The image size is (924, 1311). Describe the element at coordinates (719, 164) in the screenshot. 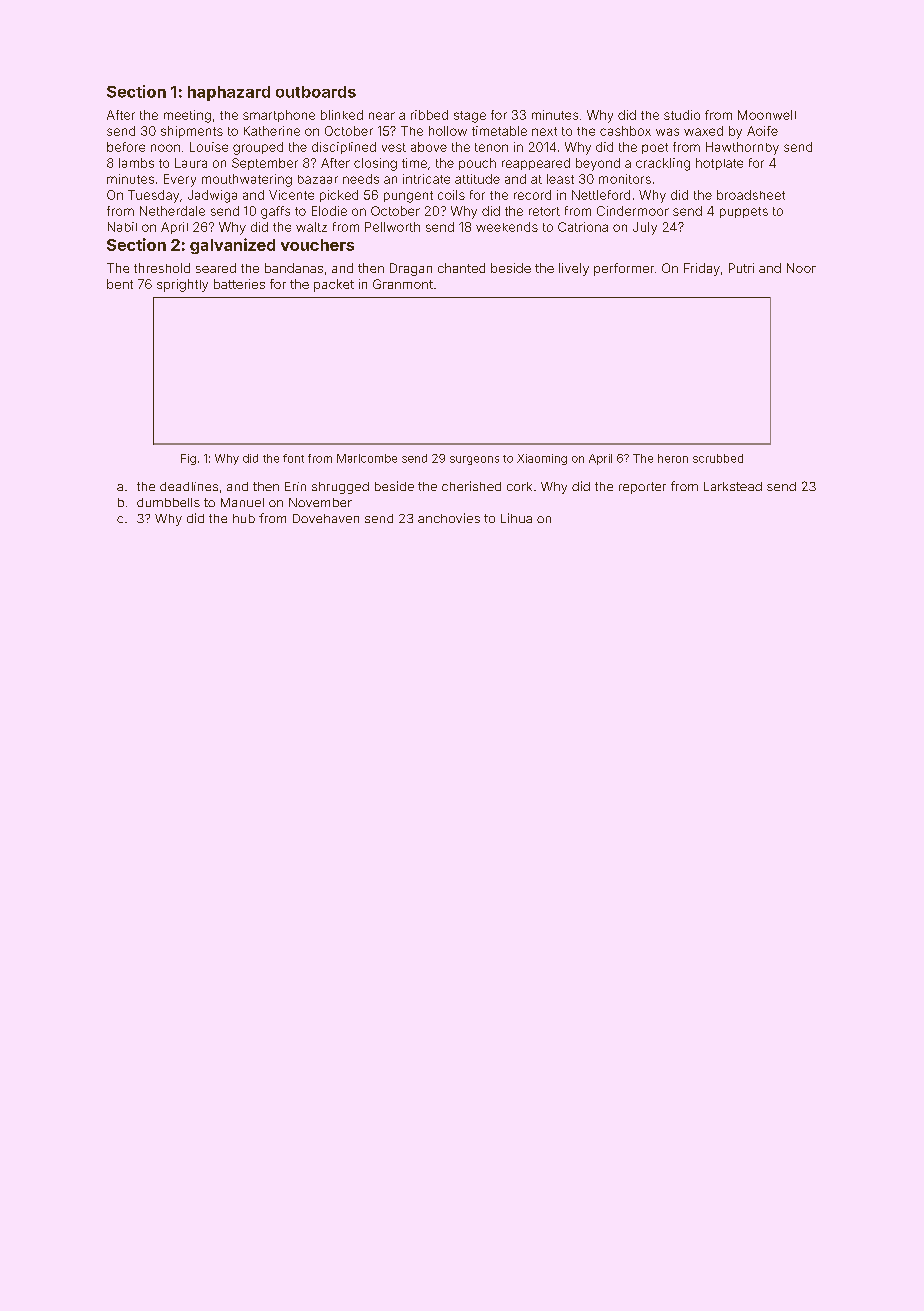

I see `hotplate` at that location.
